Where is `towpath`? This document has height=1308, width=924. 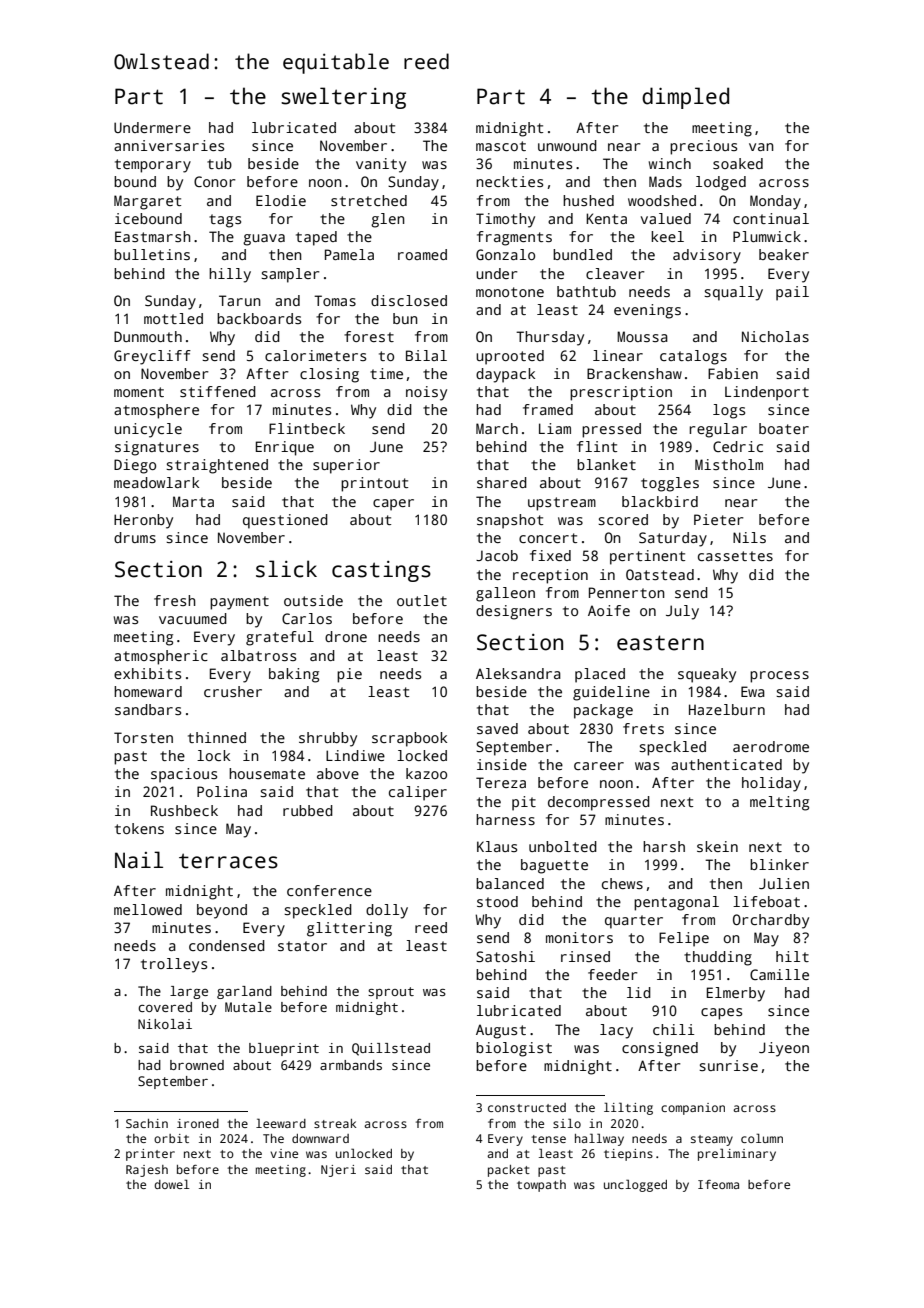
towpath is located at coordinates (541, 1186).
